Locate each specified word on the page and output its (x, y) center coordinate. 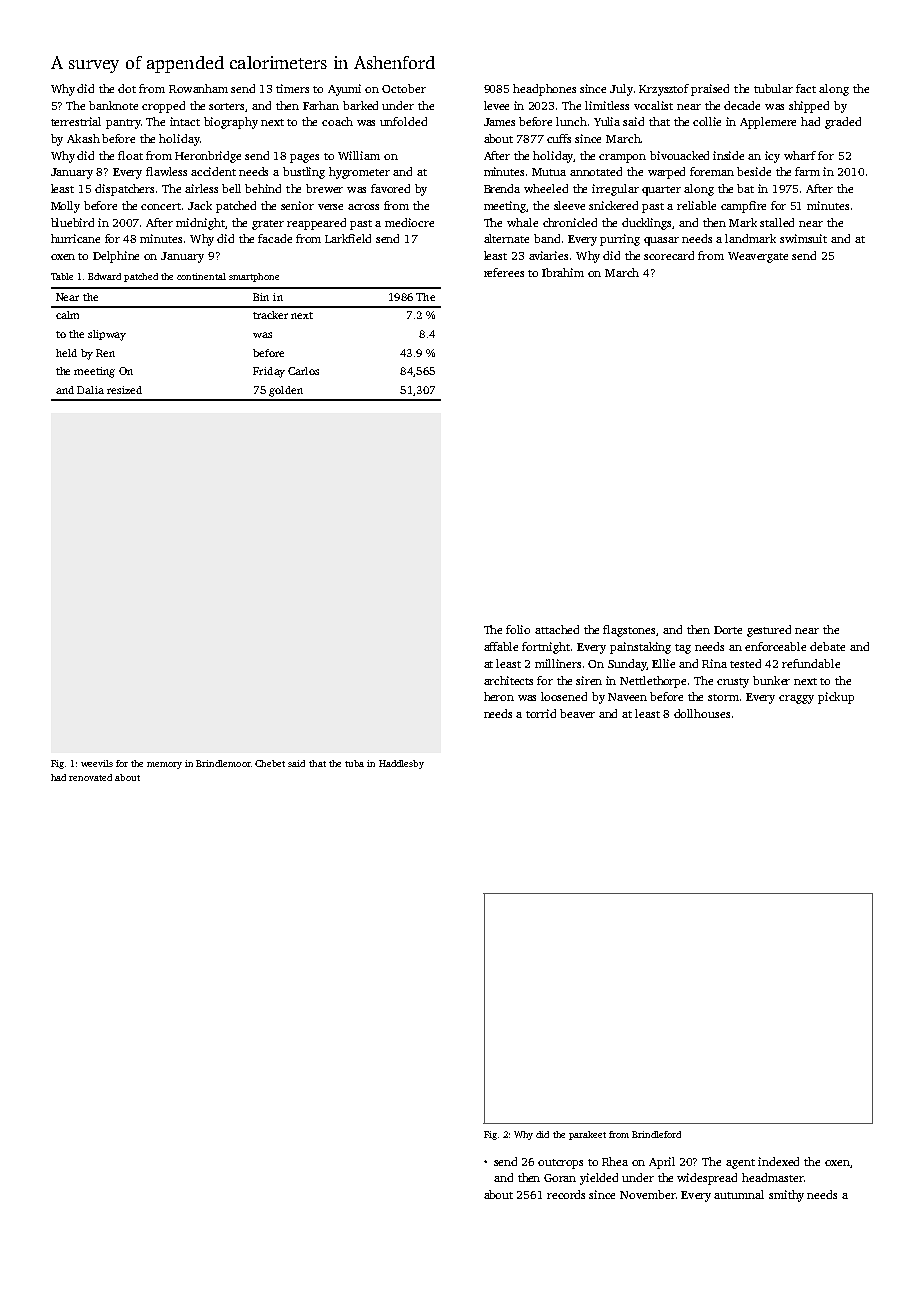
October (404, 88)
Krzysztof (664, 90)
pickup (836, 698)
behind (263, 188)
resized (124, 390)
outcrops (560, 1164)
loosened (564, 696)
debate (827, 646)
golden (286, 391)
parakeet (587, 1135)
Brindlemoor (223, 763)
